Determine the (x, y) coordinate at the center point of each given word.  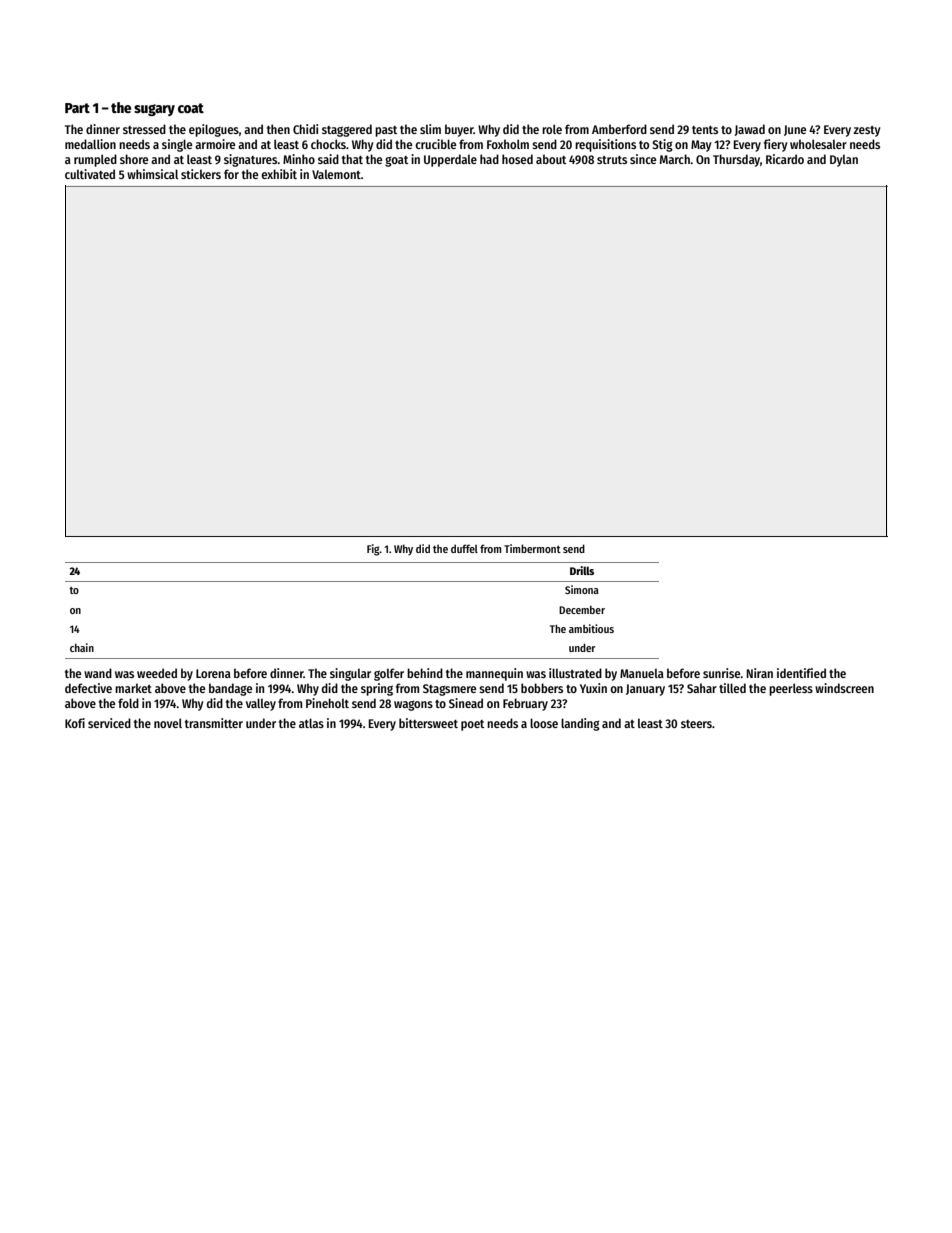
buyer (459, 130)
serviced (109, 723)
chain (82, 647)
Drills (582, 570)
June (795, 130)
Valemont (336, 174)
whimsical (152, 174)
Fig (373, 550)
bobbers (542, 688)
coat (191, 108)
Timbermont (532, 548)
